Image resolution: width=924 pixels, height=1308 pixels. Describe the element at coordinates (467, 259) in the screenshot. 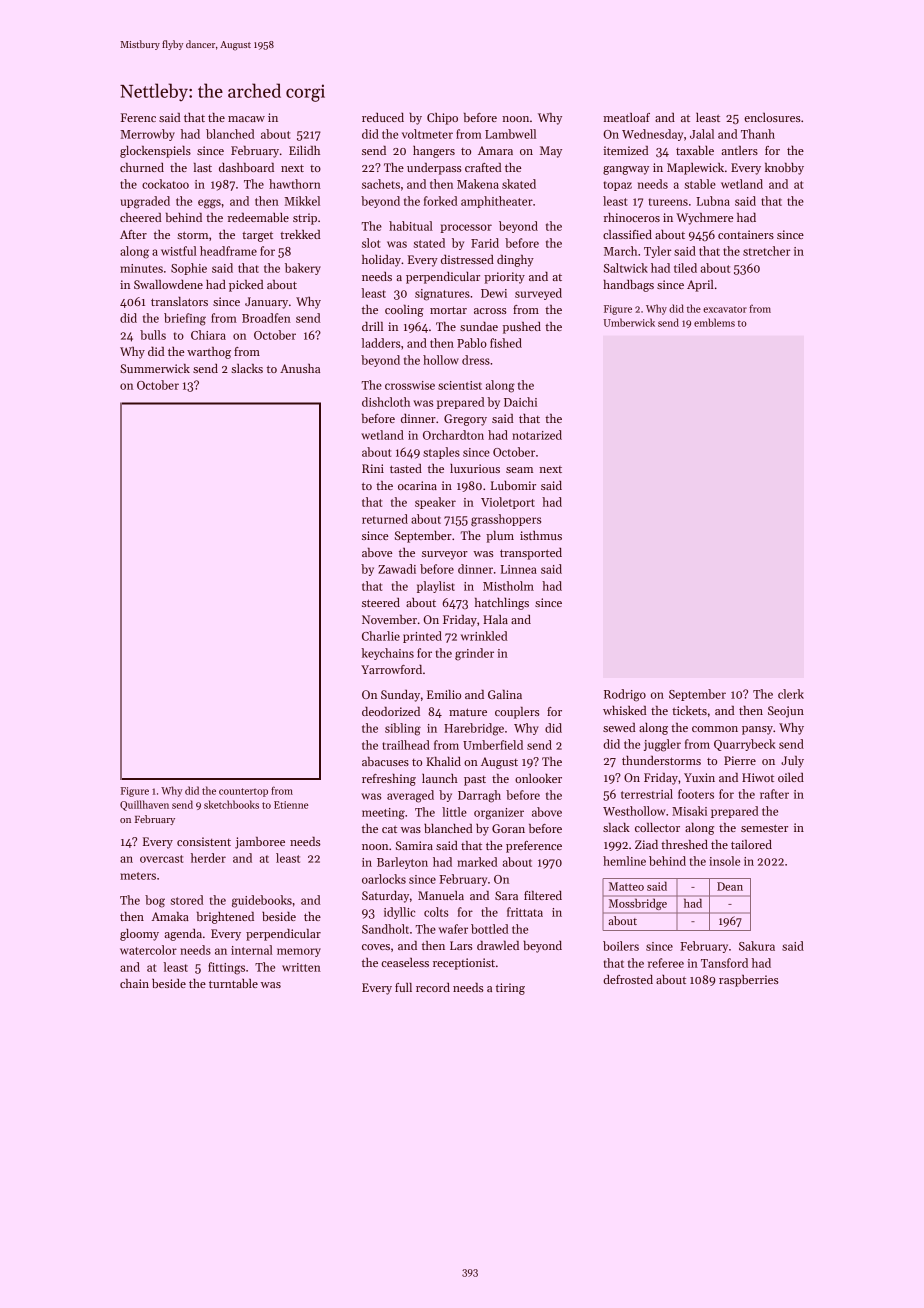

I see `distressed` at that location.
